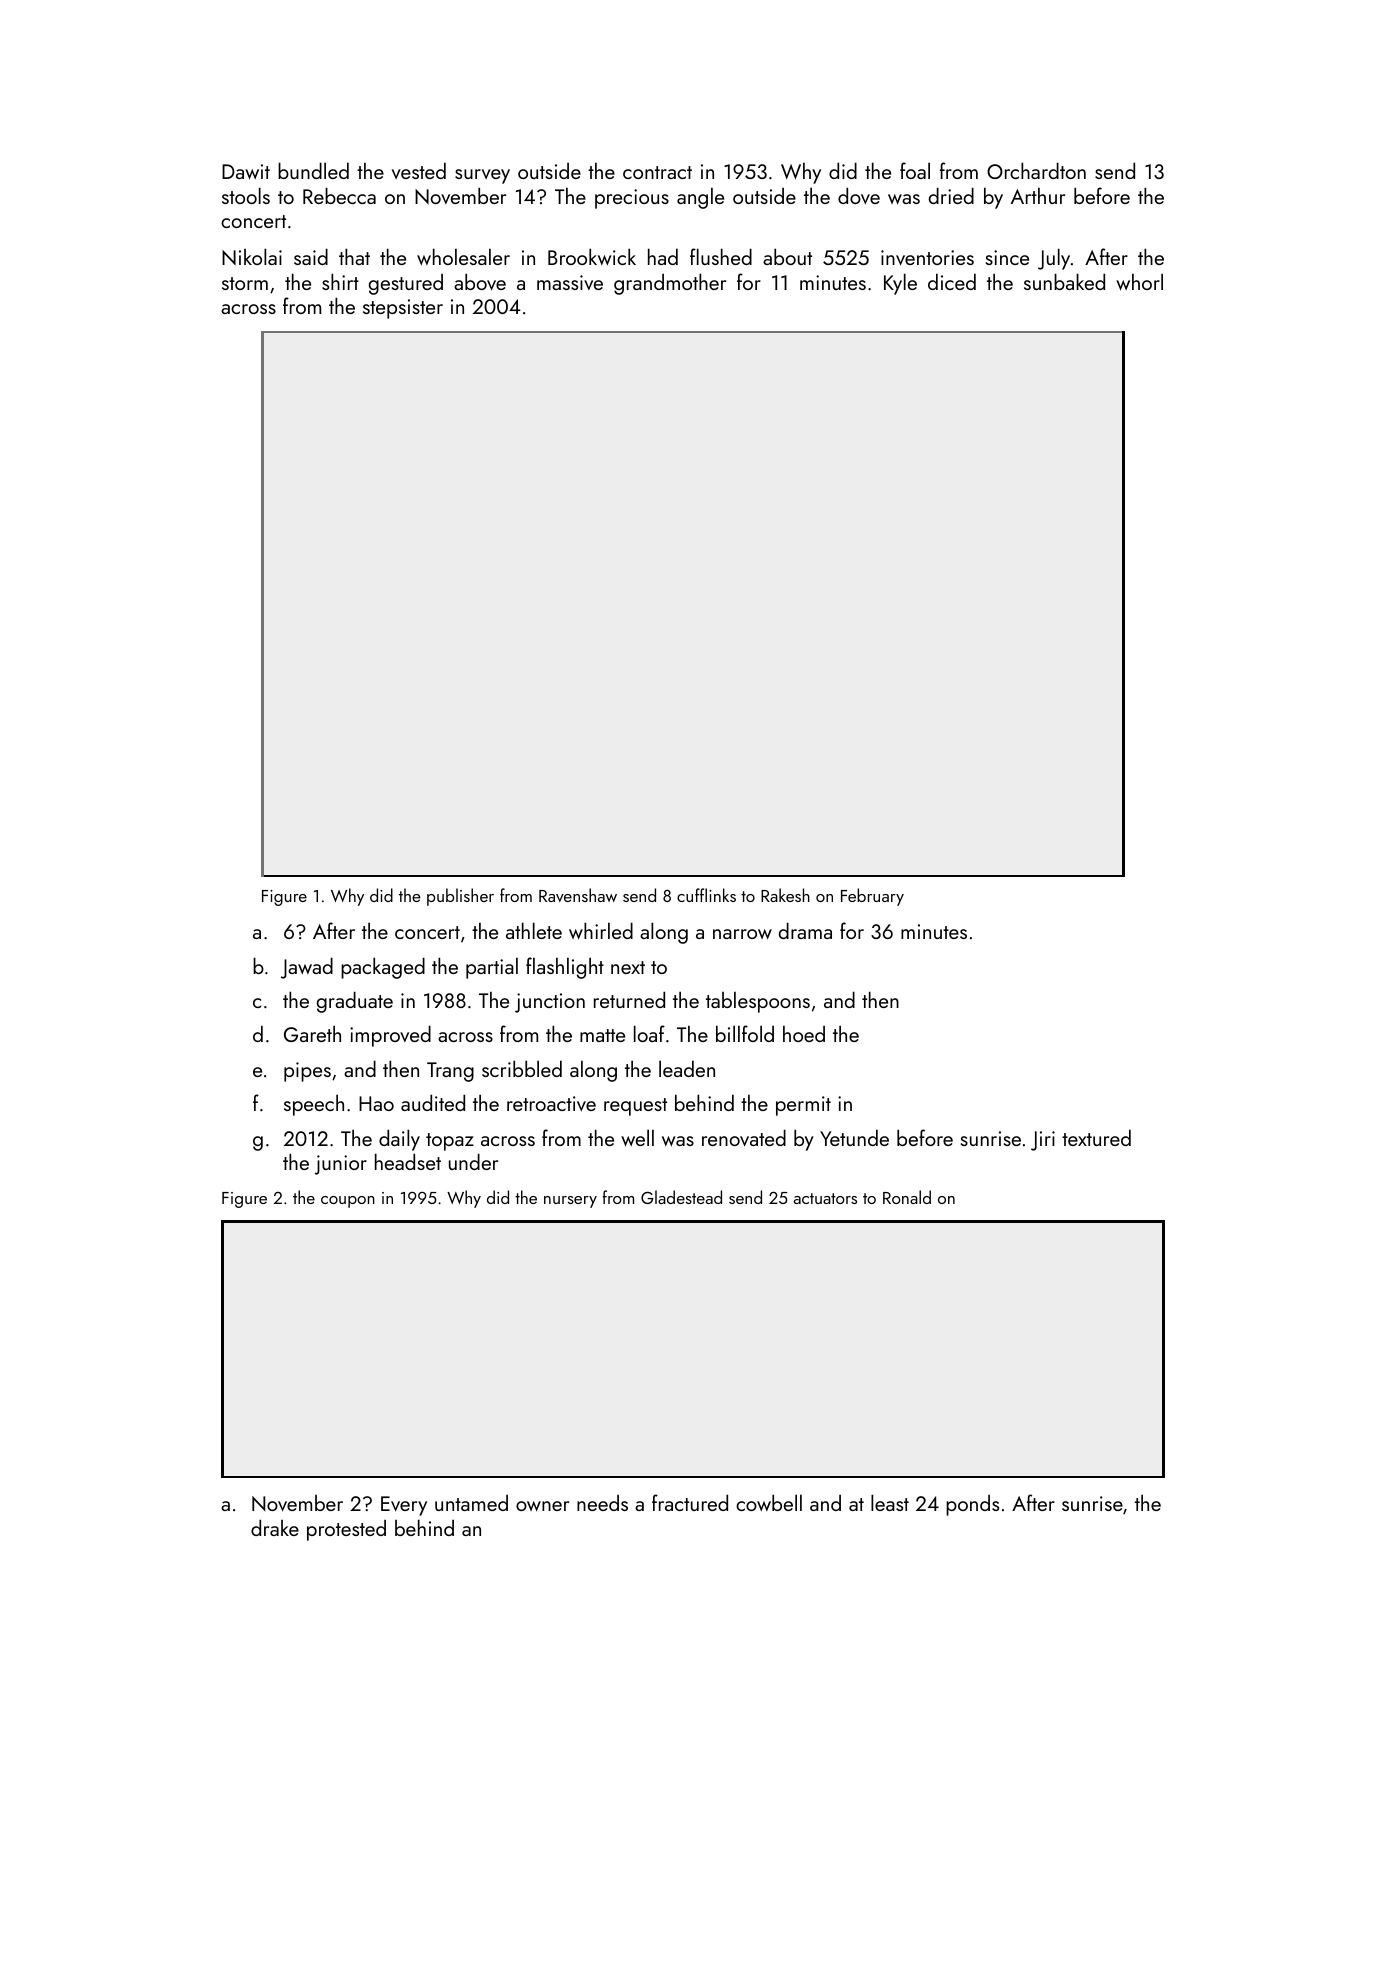  I want to click on drama, so click(805, 930).
